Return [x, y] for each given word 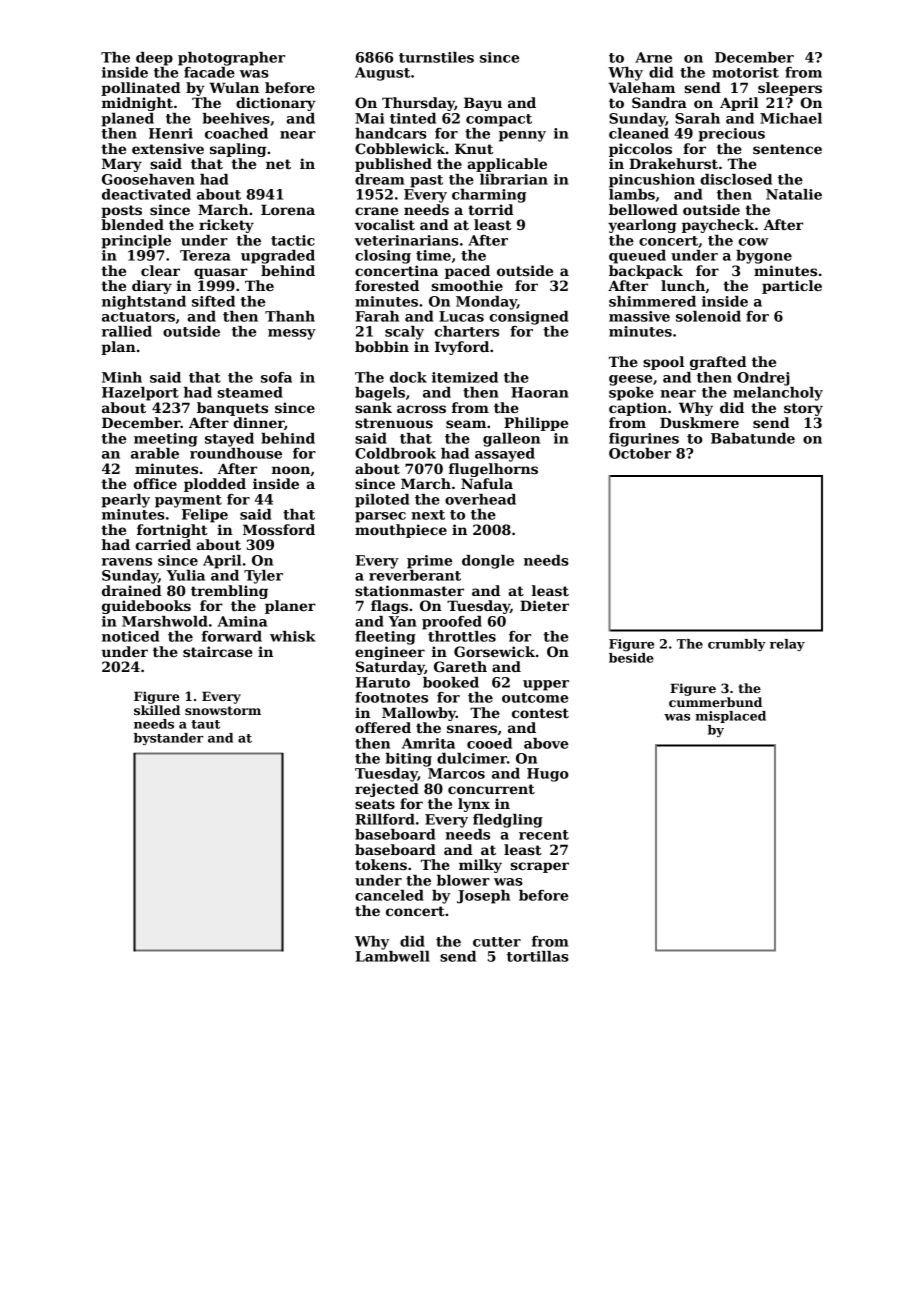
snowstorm [223, 710]
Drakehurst [673, 163]
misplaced [730, 717]
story [803, 409]
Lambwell [392, 956]
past [426, 181]
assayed [505, 455]
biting [409, 760]
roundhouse [236, 453]
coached [236, 133]
